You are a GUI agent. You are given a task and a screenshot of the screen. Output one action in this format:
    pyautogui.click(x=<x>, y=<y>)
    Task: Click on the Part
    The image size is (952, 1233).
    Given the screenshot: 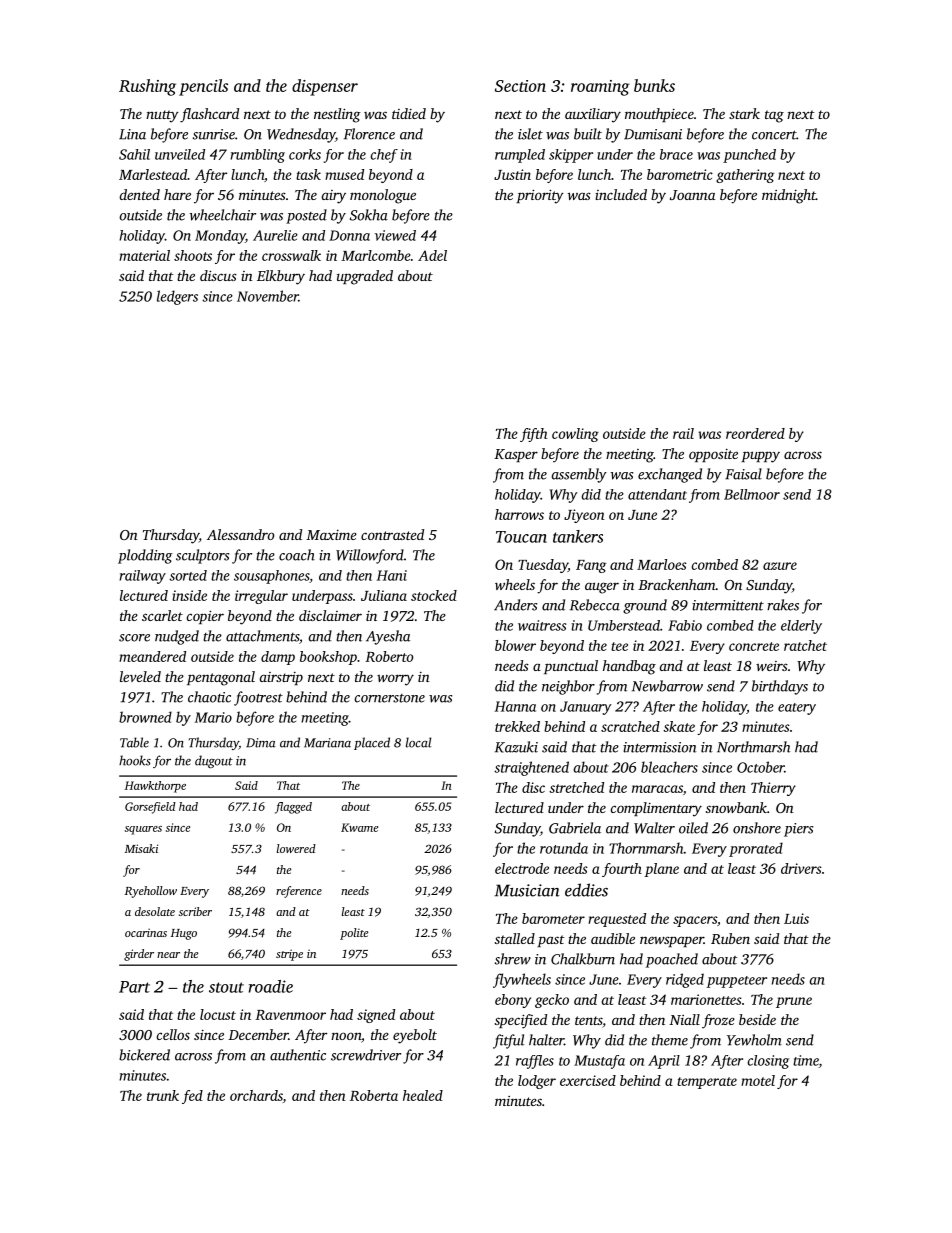 What is the action you would take?
    pyautogui.click(x=134, y=987)
